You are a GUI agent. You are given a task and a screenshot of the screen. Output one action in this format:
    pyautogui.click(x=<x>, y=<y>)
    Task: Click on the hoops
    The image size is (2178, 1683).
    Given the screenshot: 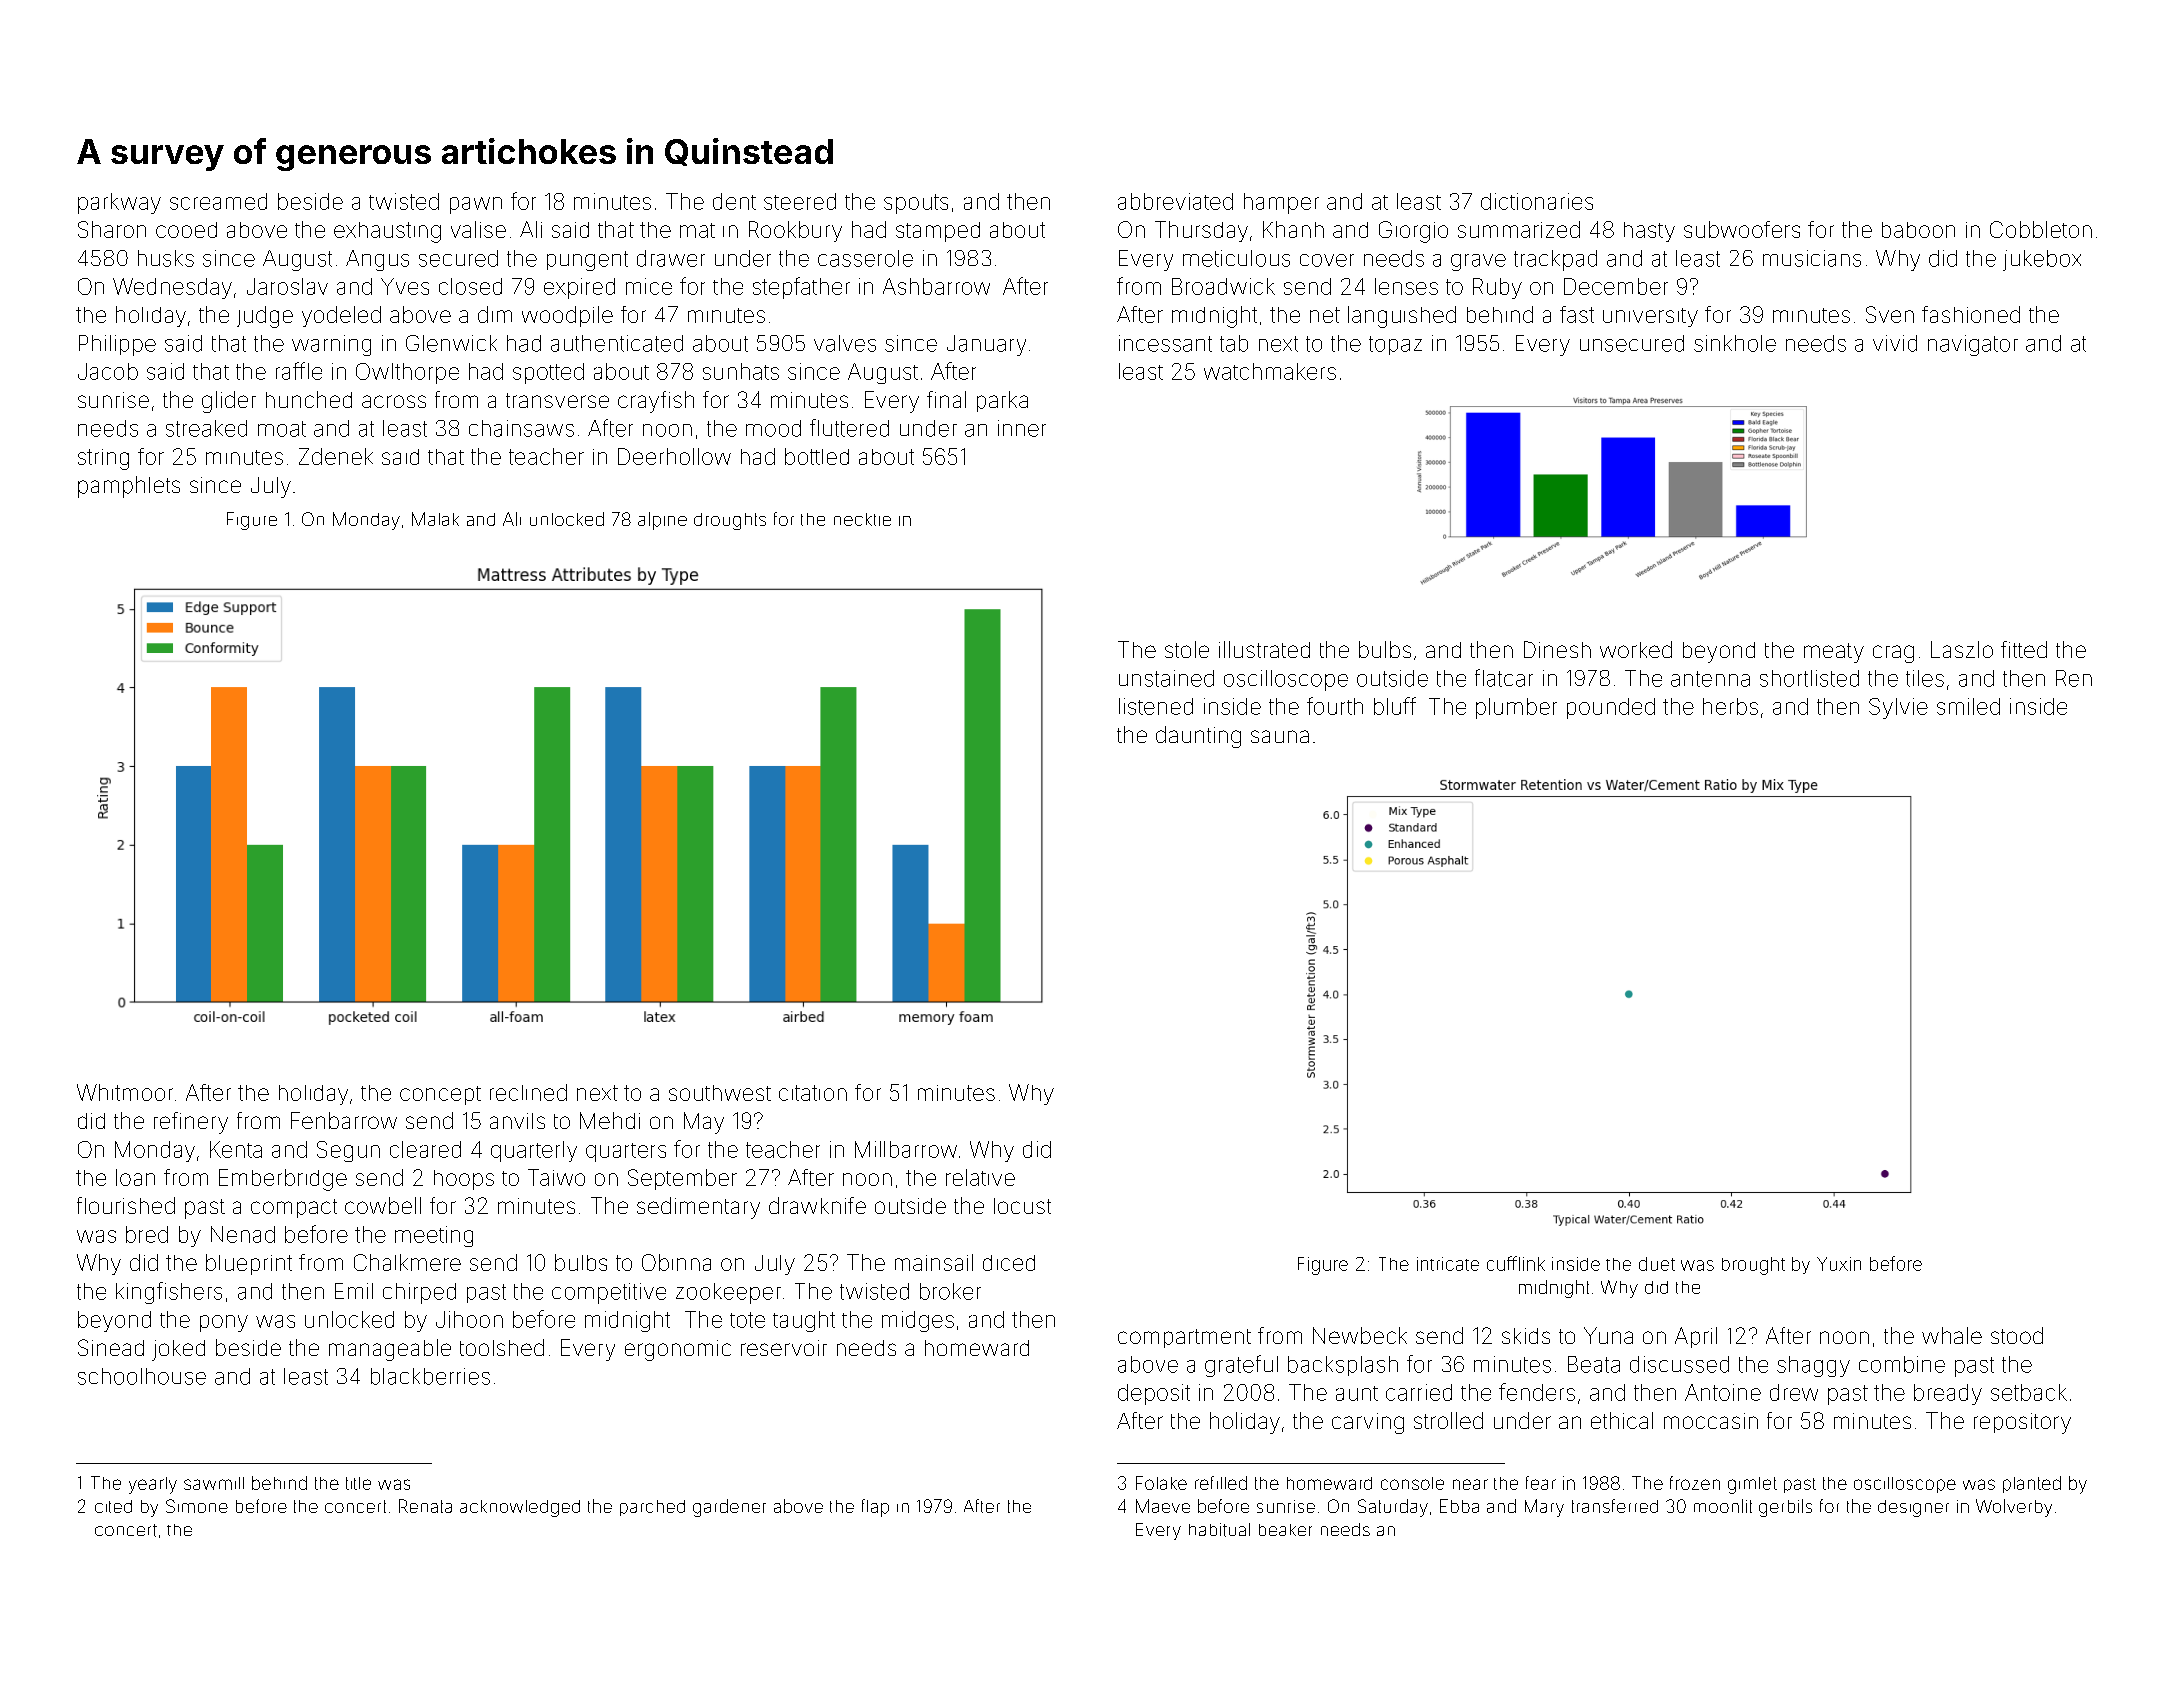 What is the action you would take?
    pyautogui.click(x=464, y=1180)
